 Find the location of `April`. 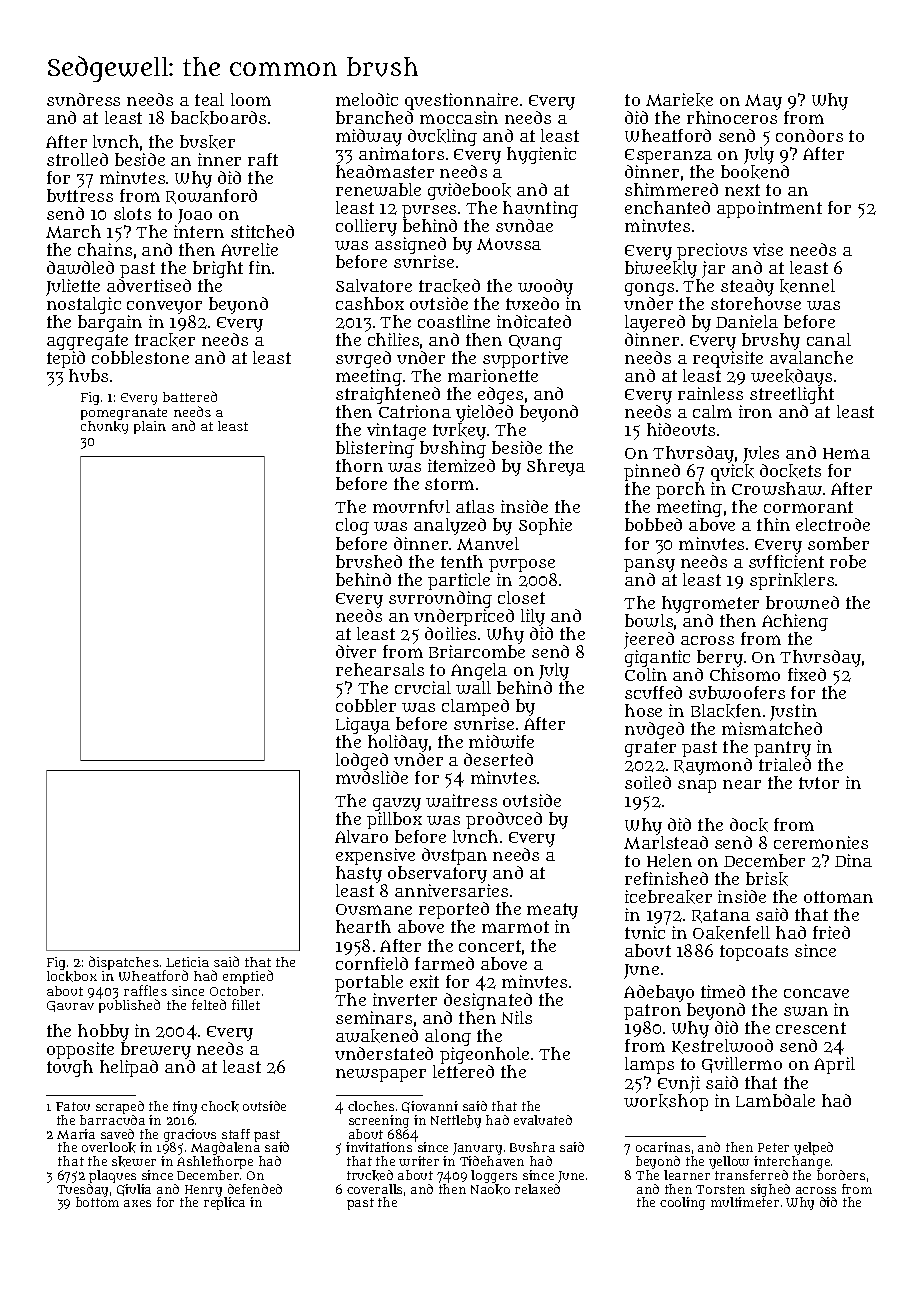

April is located at coordinates (834, 1065).
